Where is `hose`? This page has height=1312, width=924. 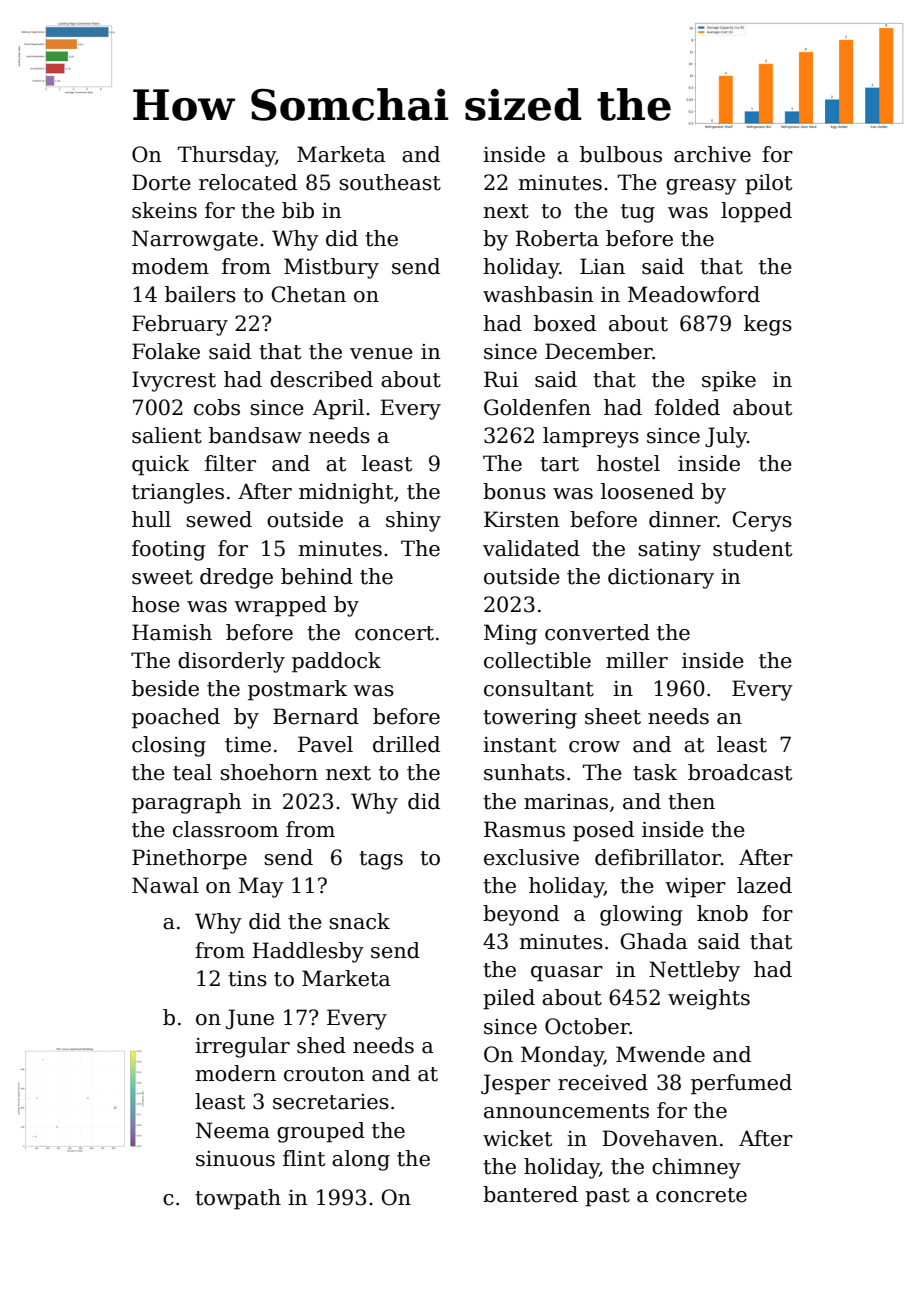 hose is located at coordinates (156, 604).
